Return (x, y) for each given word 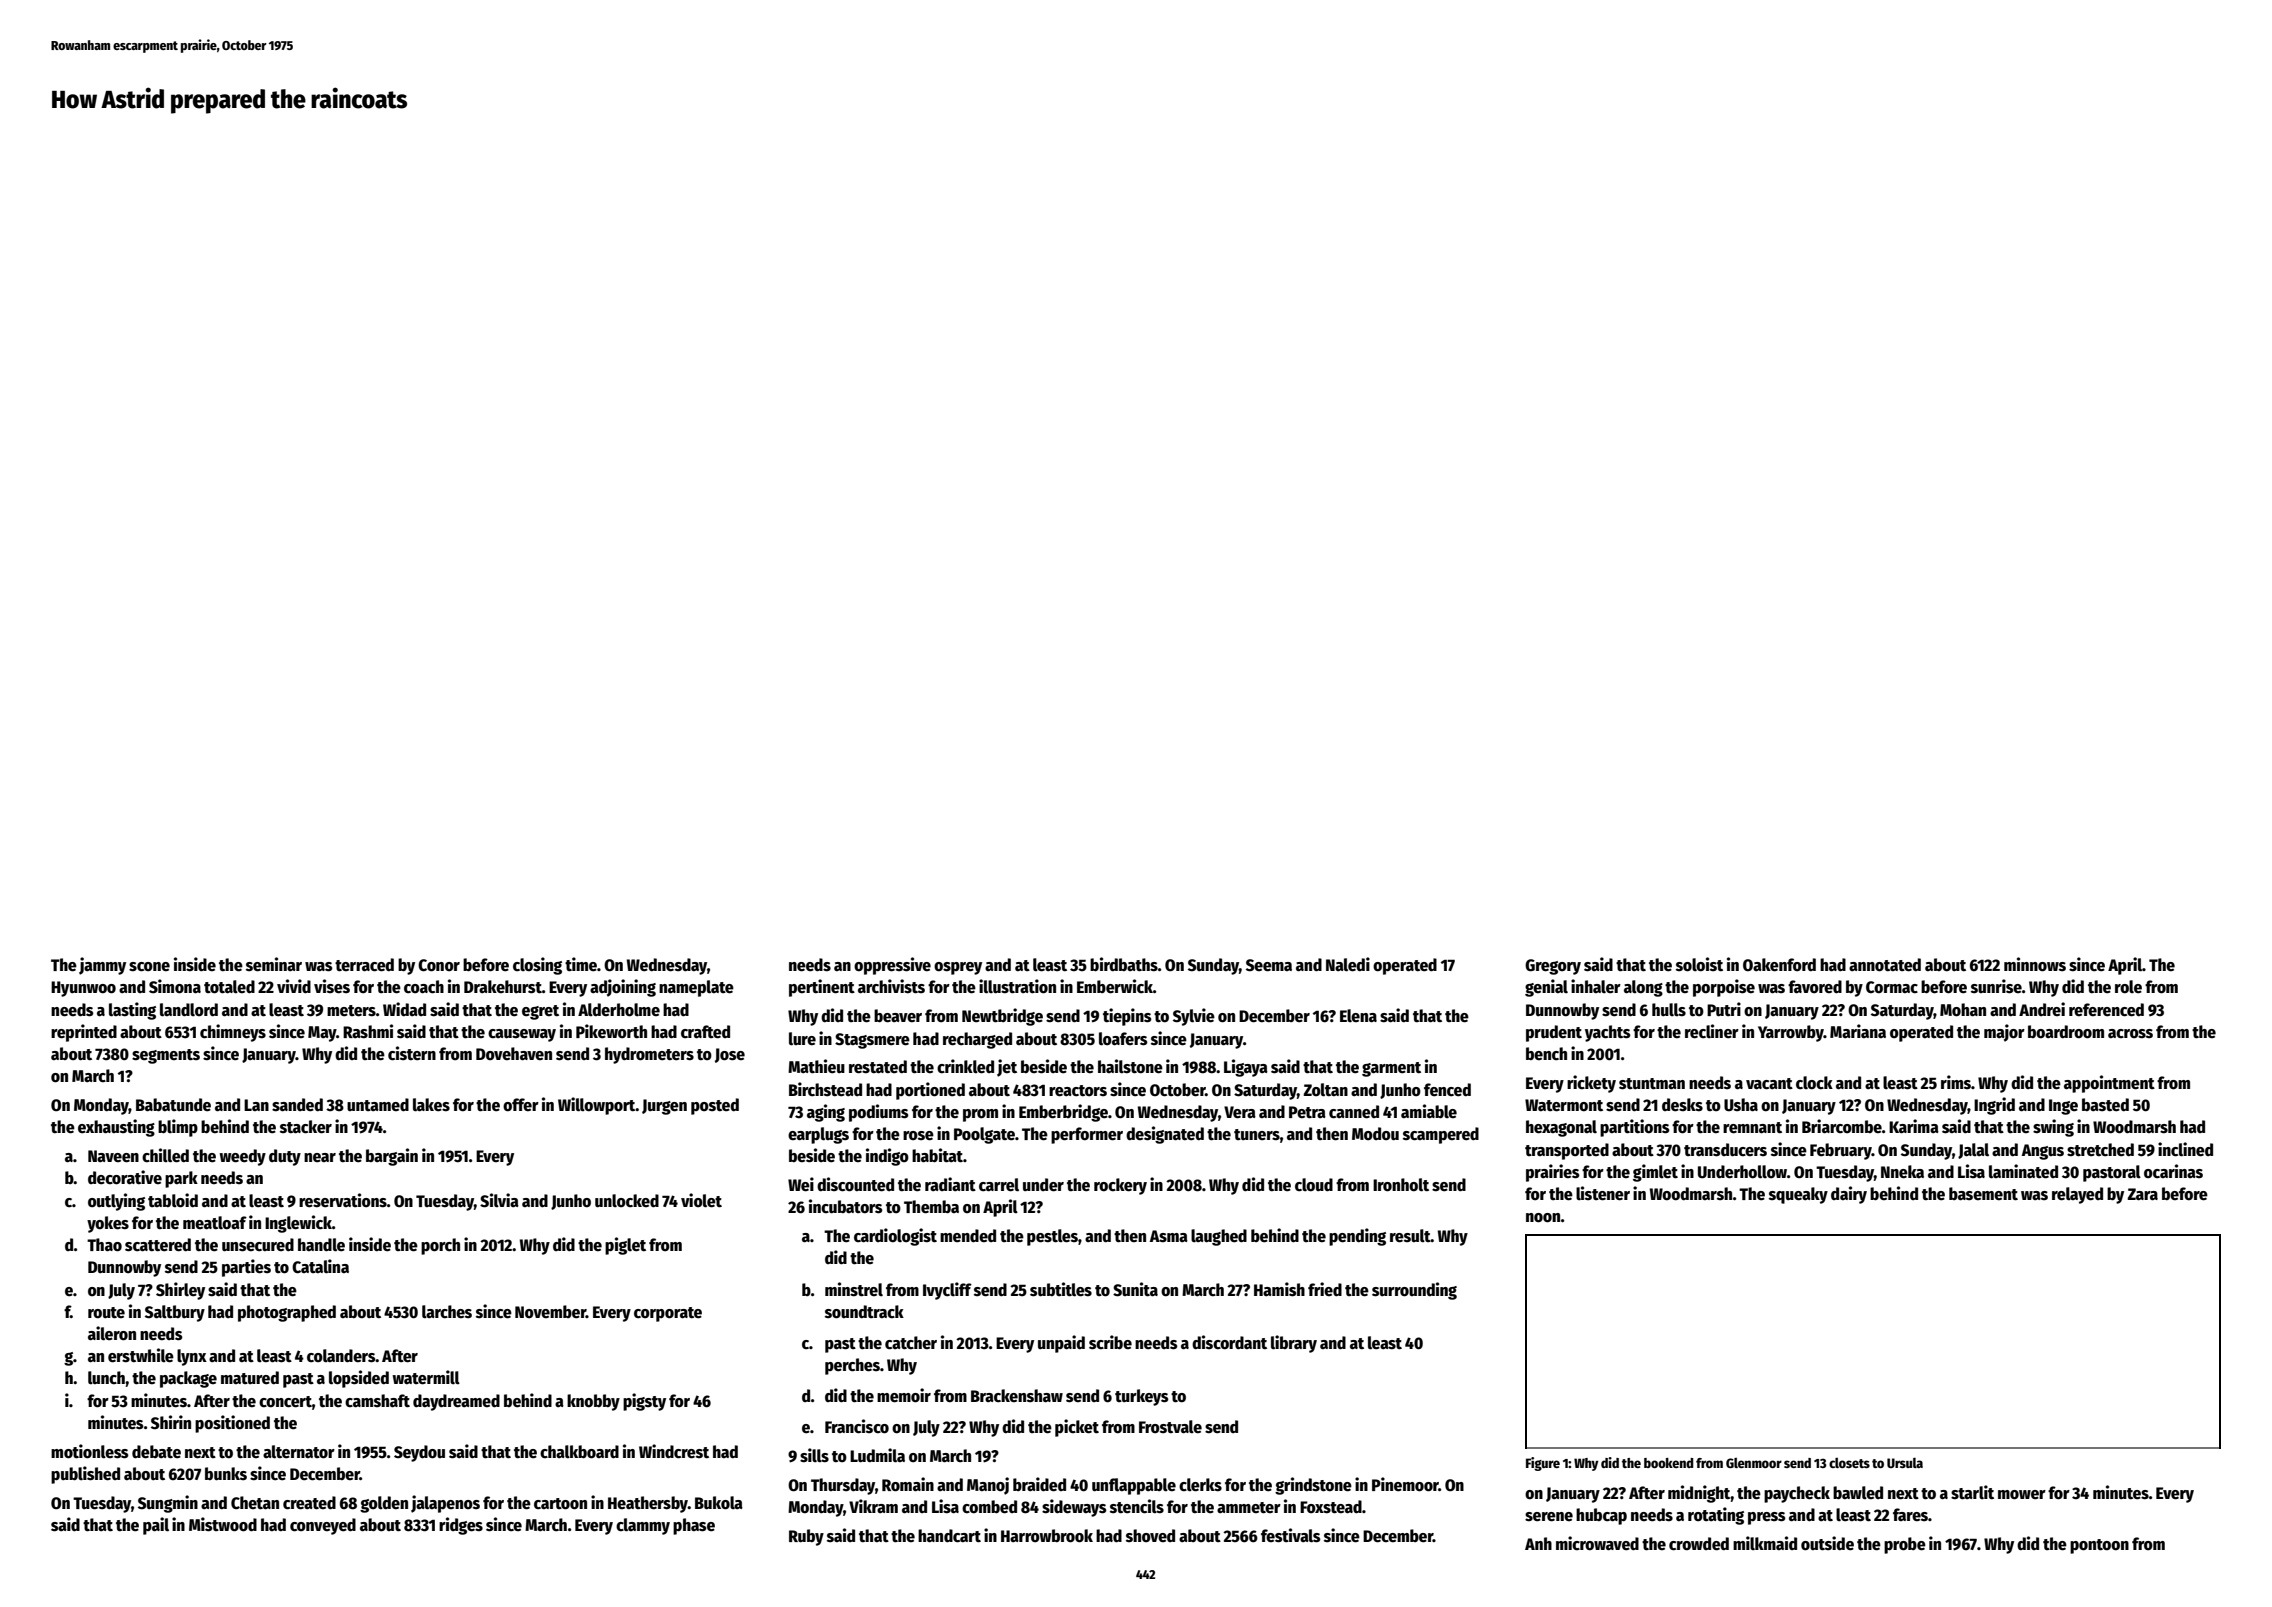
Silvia (499, 1200)
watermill (426, 1377)
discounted (855, 1184)
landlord (189, 1010)
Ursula (1905, 1463)
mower (2022, 1495)
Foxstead (1331, 1507)
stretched (2100, 1150)
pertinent (822, 988)
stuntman (1652, 1084)
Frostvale (1170, 1427)
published (85, 1475)
